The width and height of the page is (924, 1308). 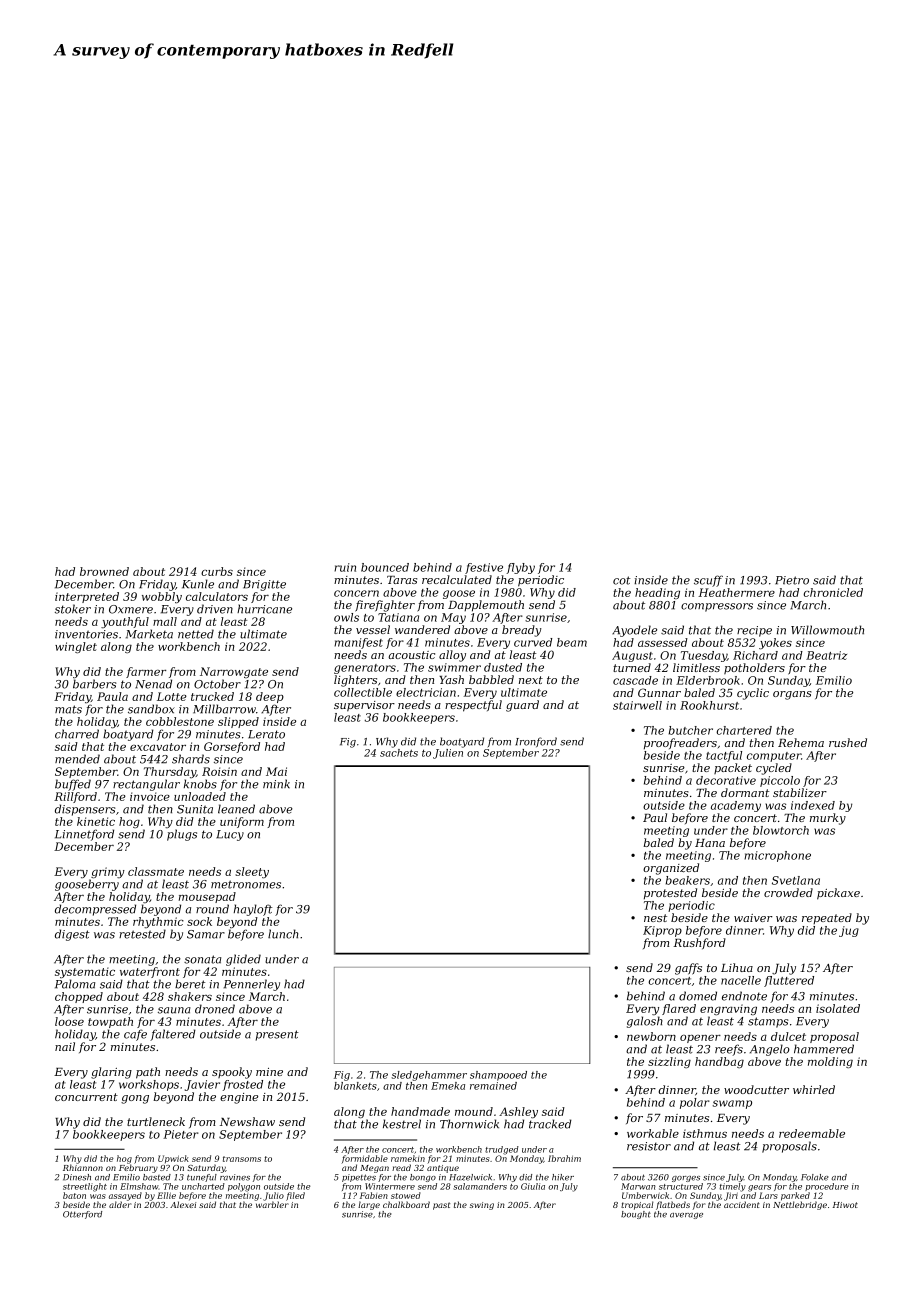 What do you see at coordinates (191, 759) in the page?
I see `shards` at bounding box center [191, 759].
